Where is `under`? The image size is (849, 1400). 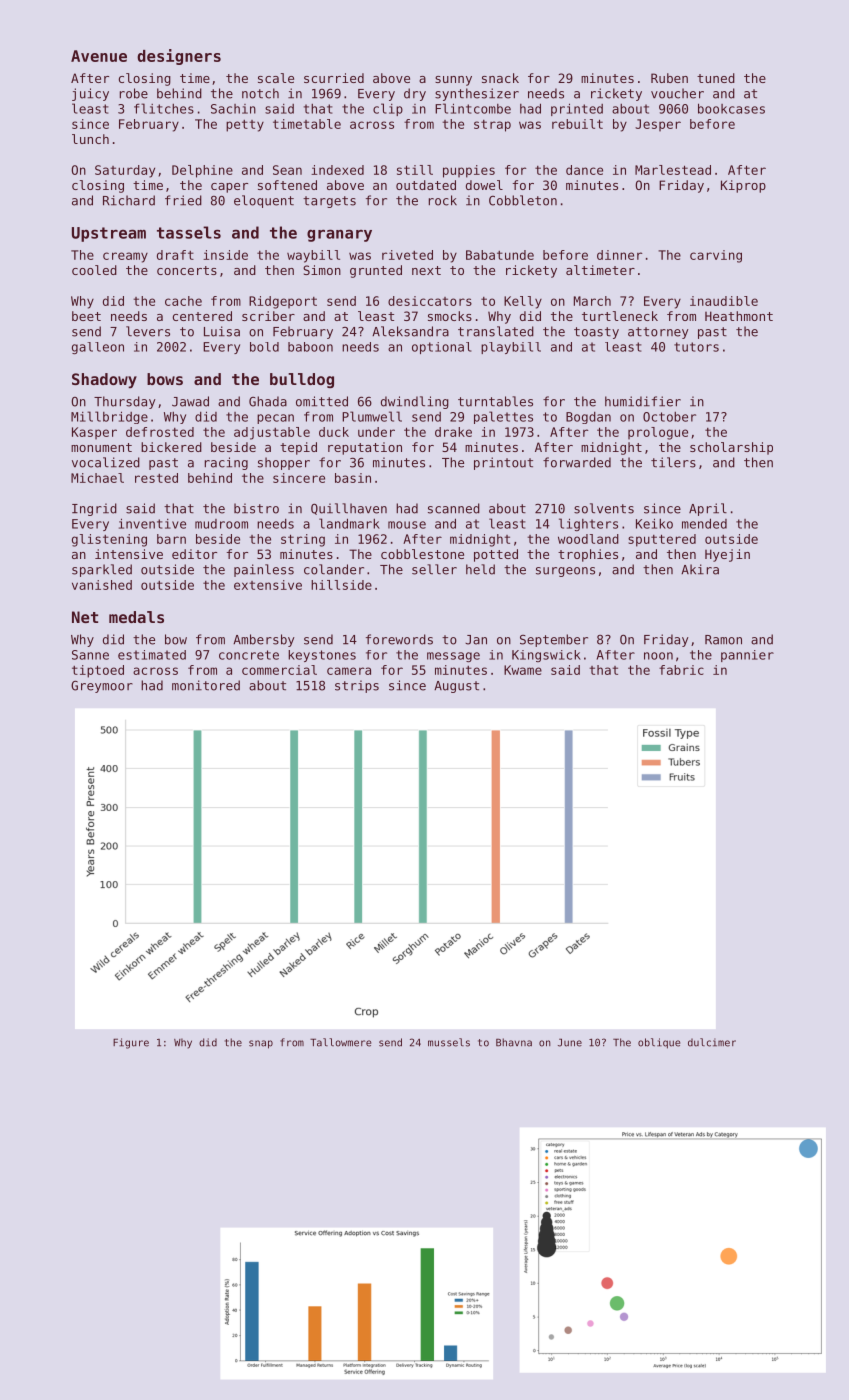 under is located at coordinates (376, 432).
